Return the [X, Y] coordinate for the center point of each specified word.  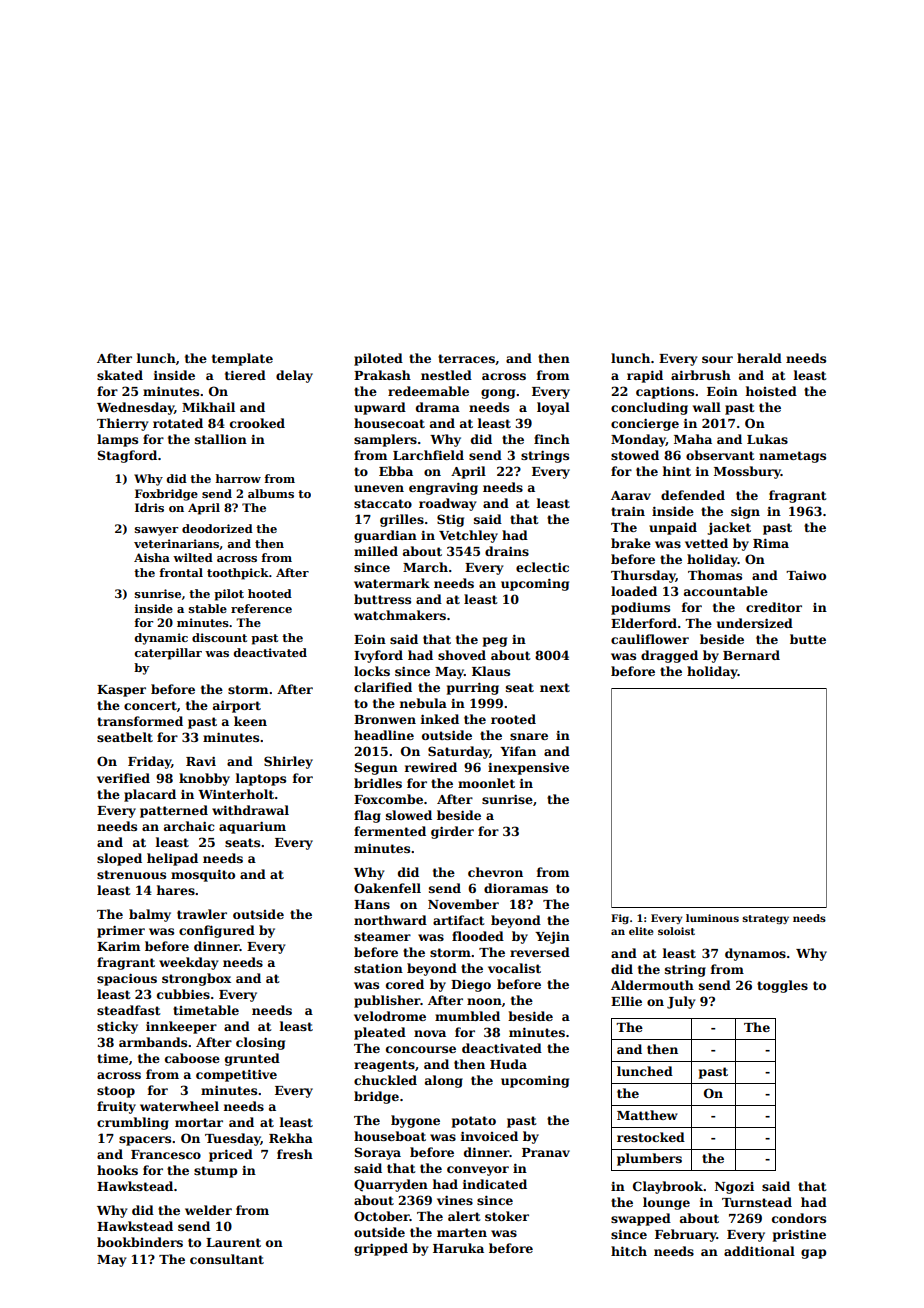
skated [120, 375]
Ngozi [734, 1188]
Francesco [166, 1154]
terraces [466, 358]
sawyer [156, 531]
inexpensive [528, 768]
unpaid [673, 528]
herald [759, 358]
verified [123, 778]
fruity [116, 1107]
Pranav [546, 1152]
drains [507, 551]
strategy [765, 919]
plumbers [649, 1159]
